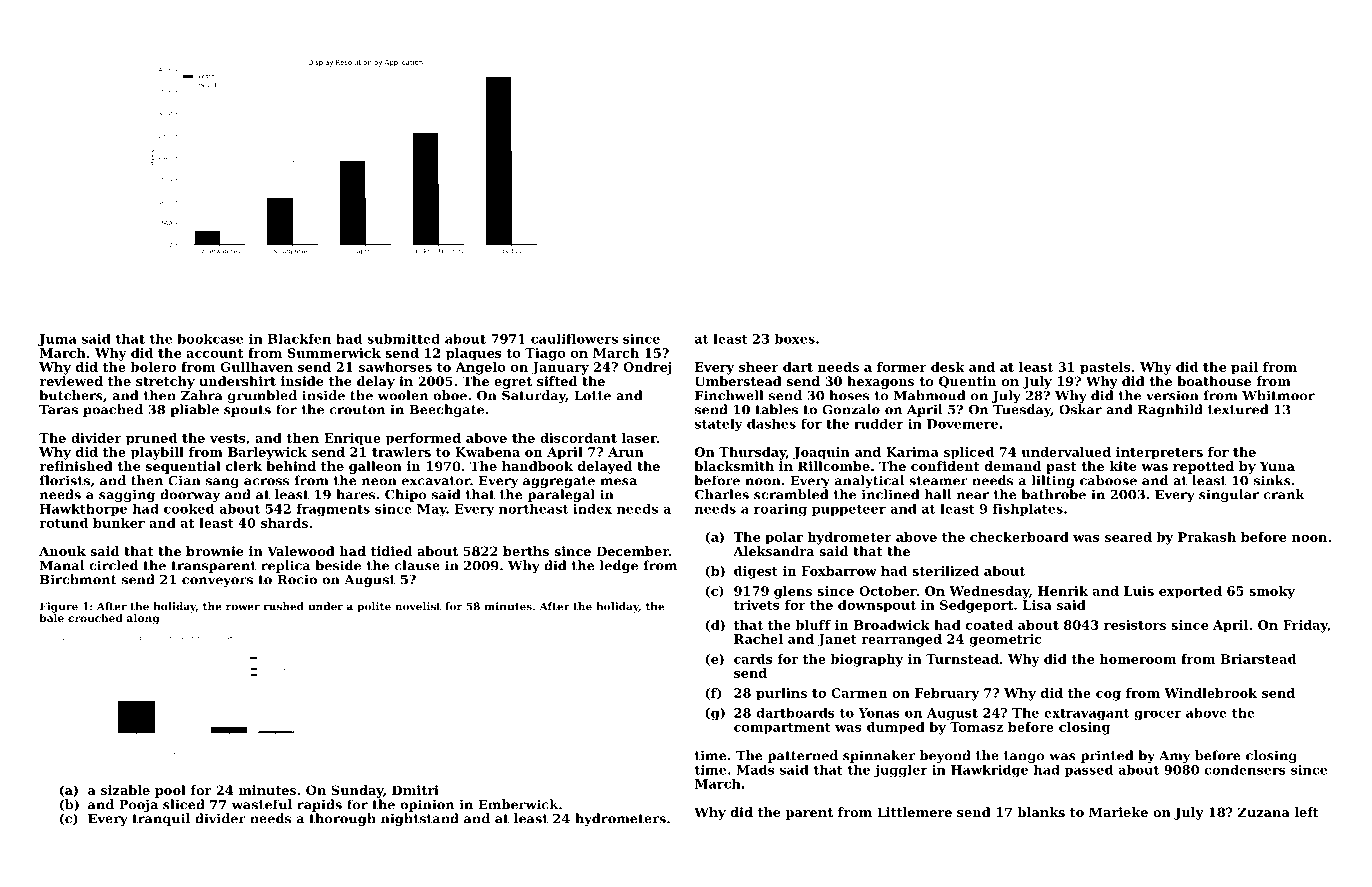  Describe the element at coordinates (795, 339) in the image. I see `boxes` at that location.
